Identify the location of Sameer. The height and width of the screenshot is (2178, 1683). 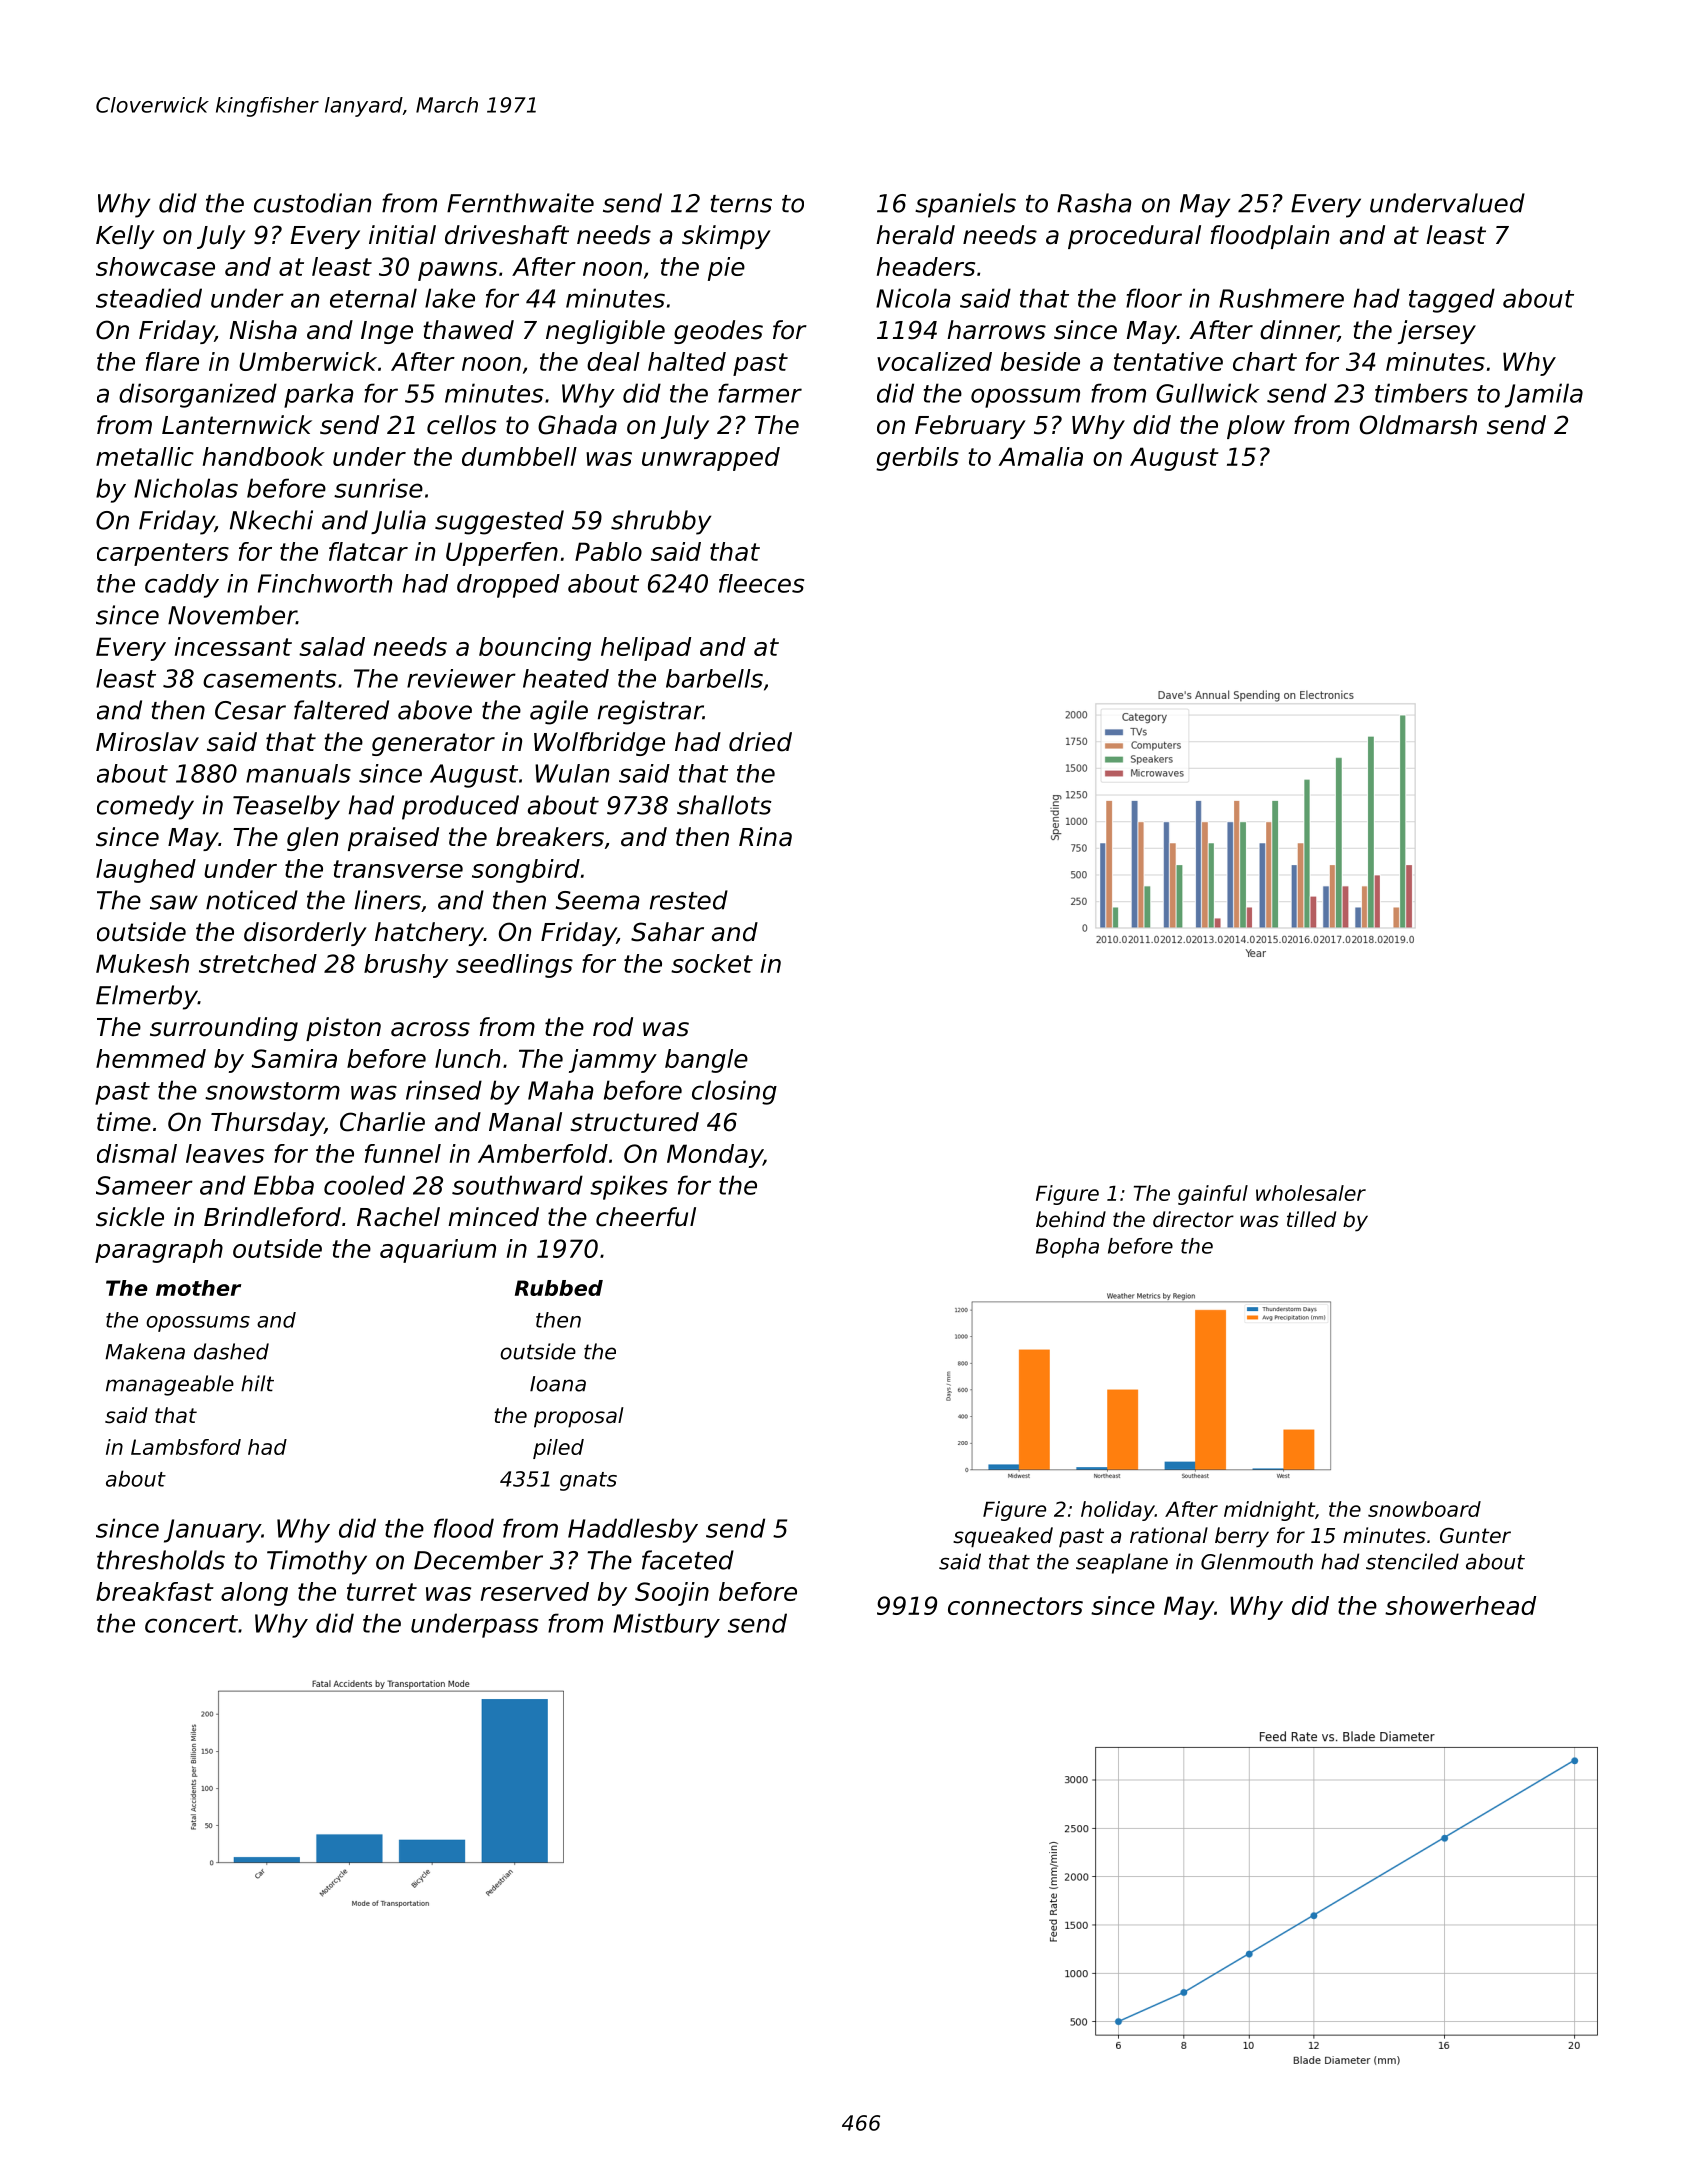
(144, 1185).
